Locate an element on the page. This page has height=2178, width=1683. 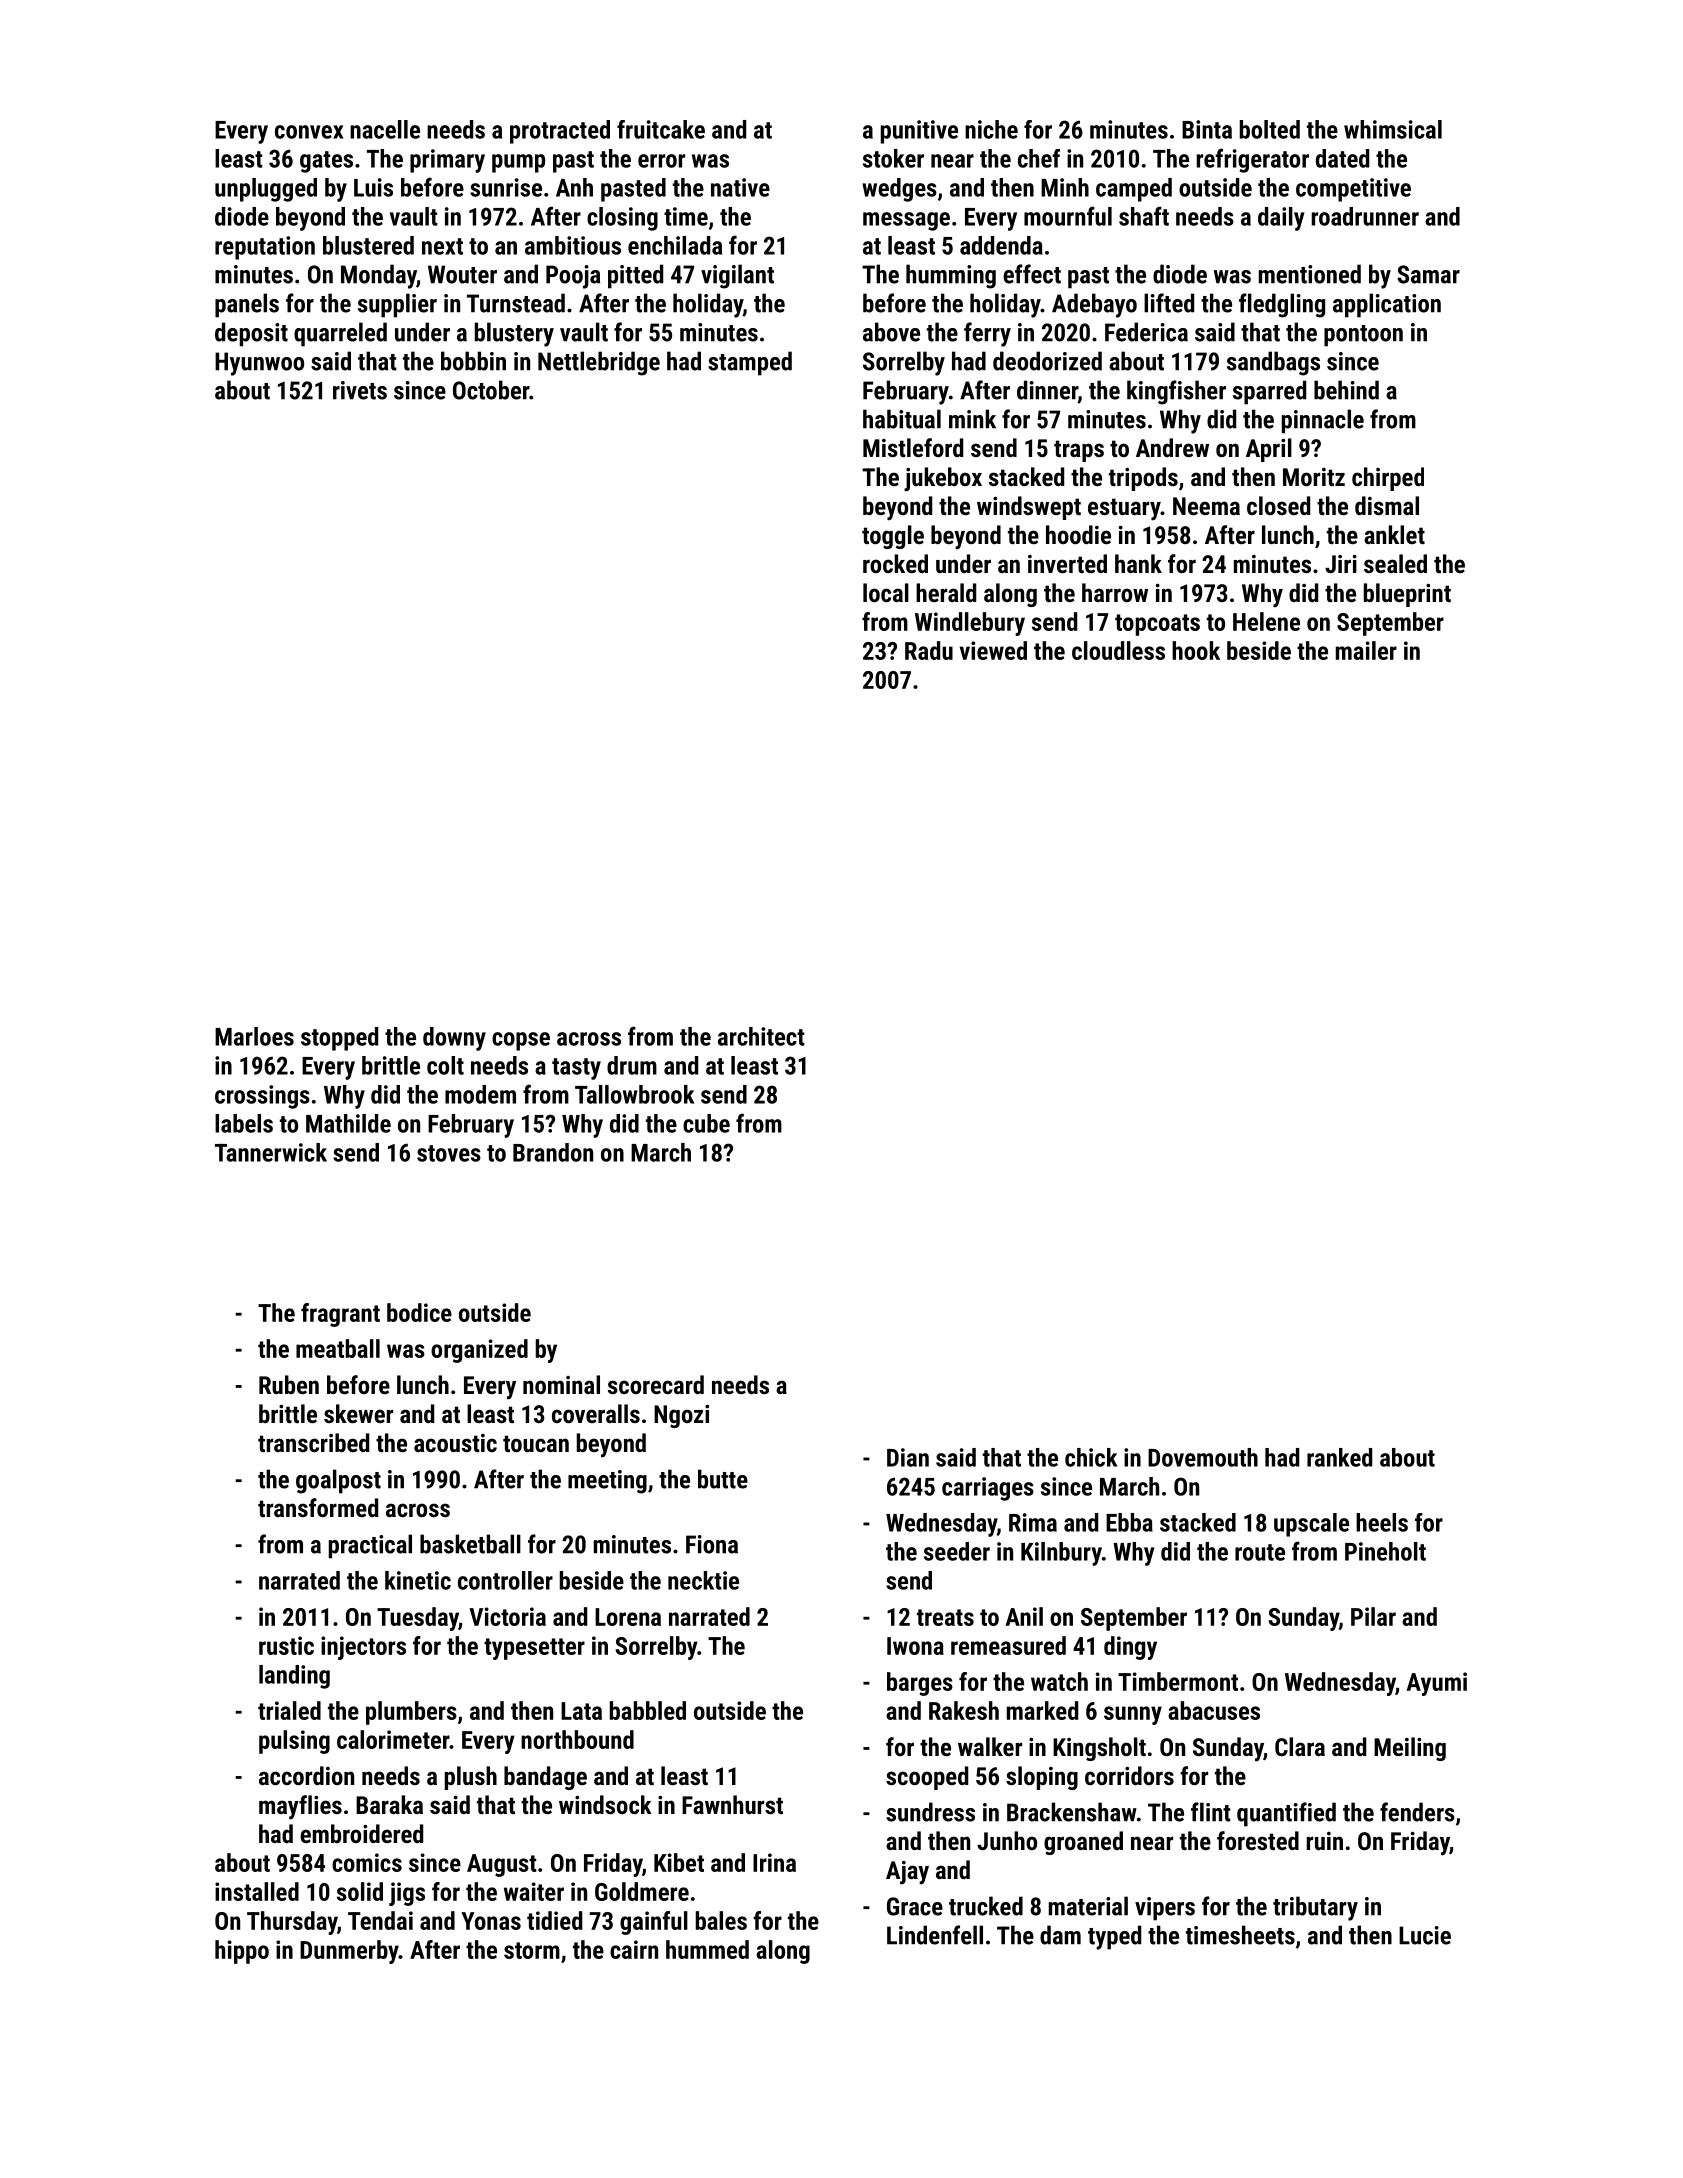
viewed is located at coordinates (993, 650).
